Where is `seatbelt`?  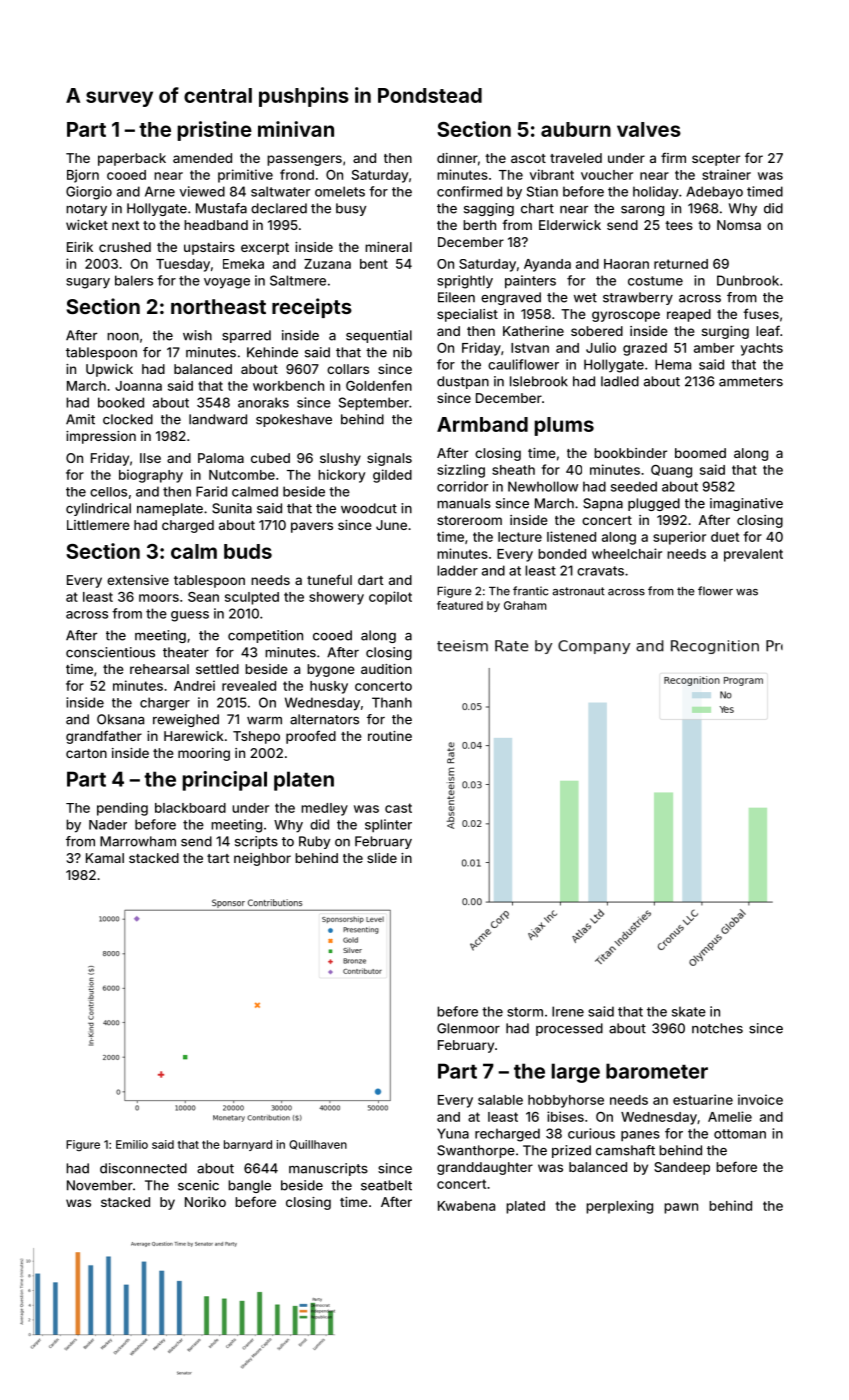
seatbelt is located at coordinates (386, 1185).
